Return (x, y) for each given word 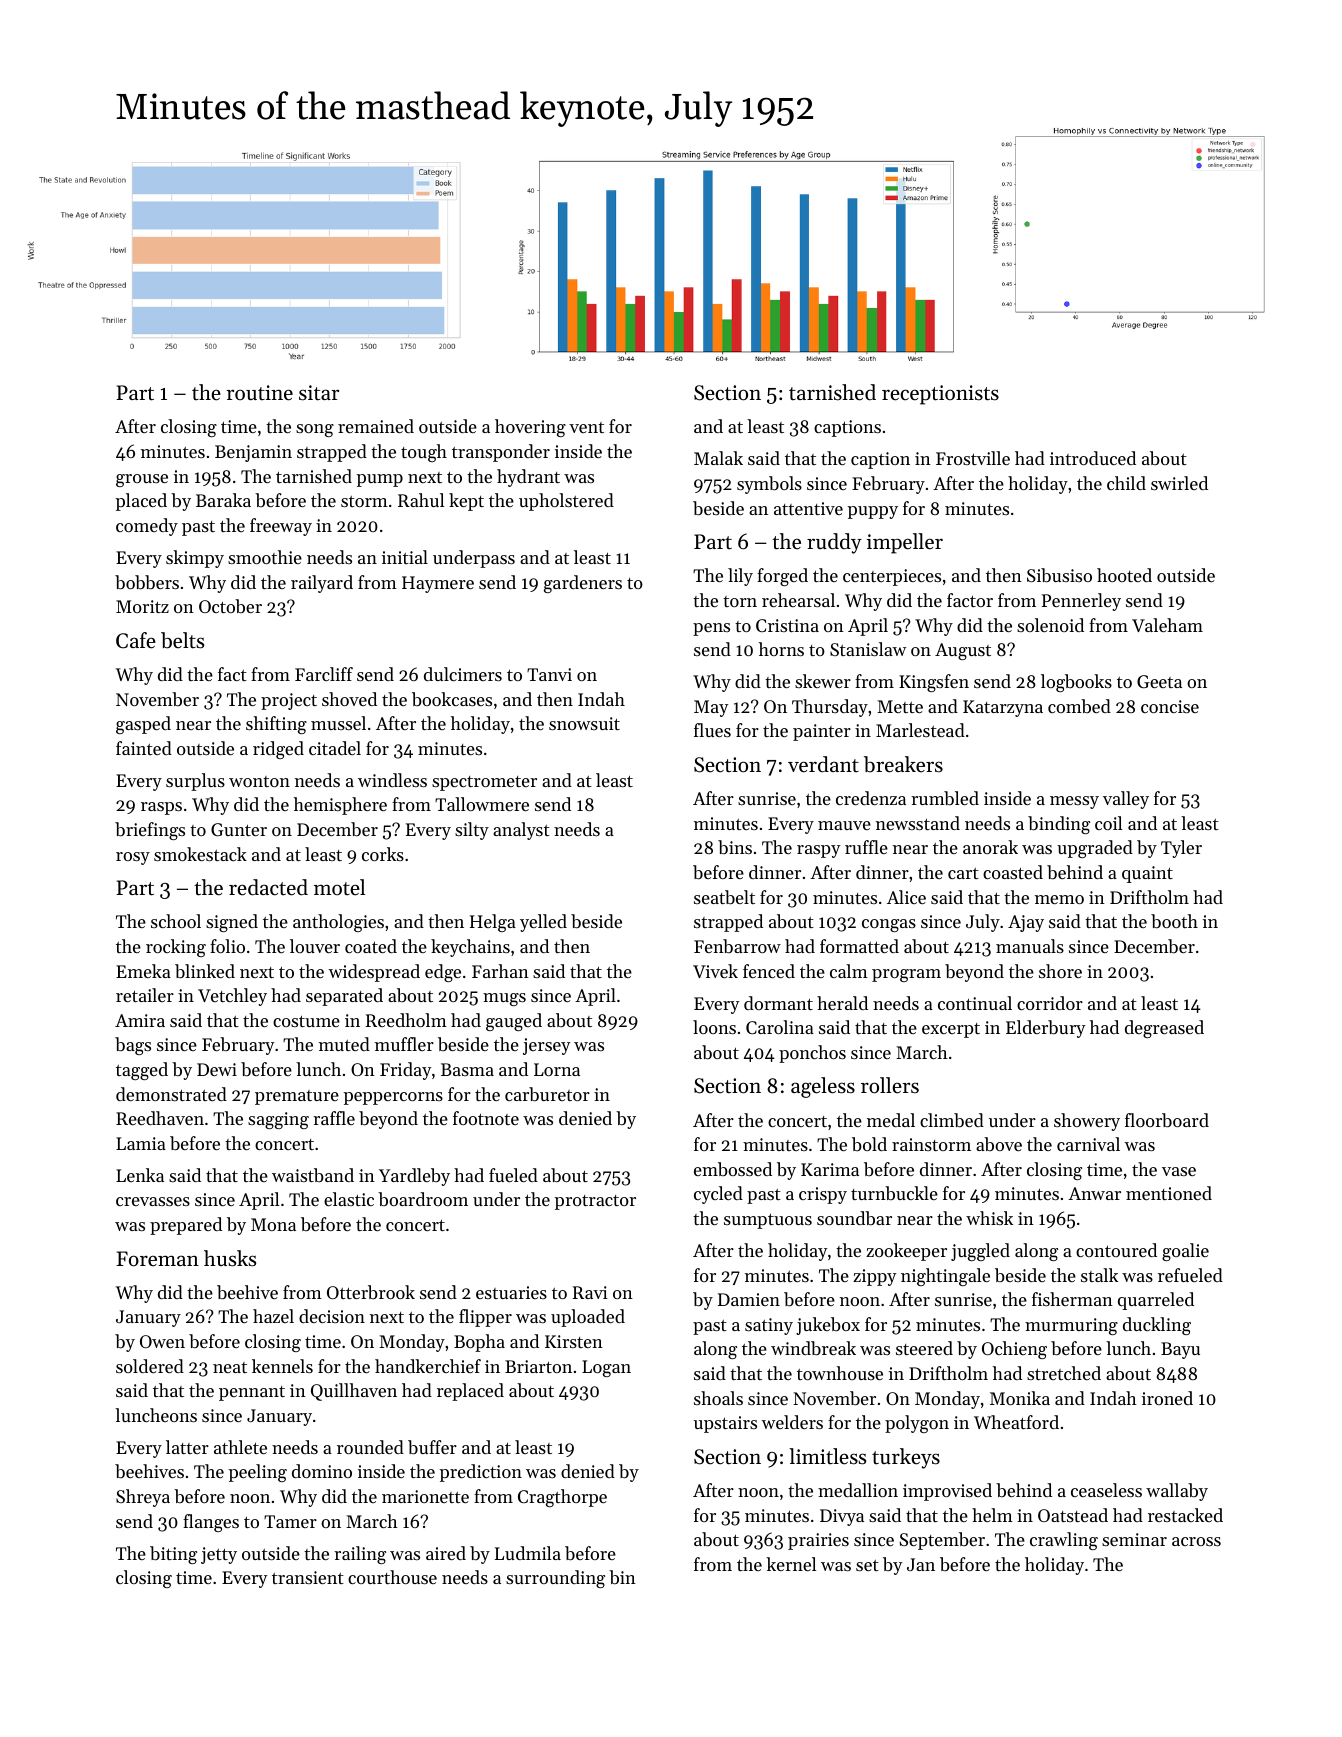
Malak (718, 458)
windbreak (813, 1348)
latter (187, 1447)
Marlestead (920, 730)
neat (230, 1367)
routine (259, 393)
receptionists (940, 395)
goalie (1185, 1252)
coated (371, 946)
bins (735, 847)
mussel (338, 723)
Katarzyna (1003, 708)
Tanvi (549, 674)
